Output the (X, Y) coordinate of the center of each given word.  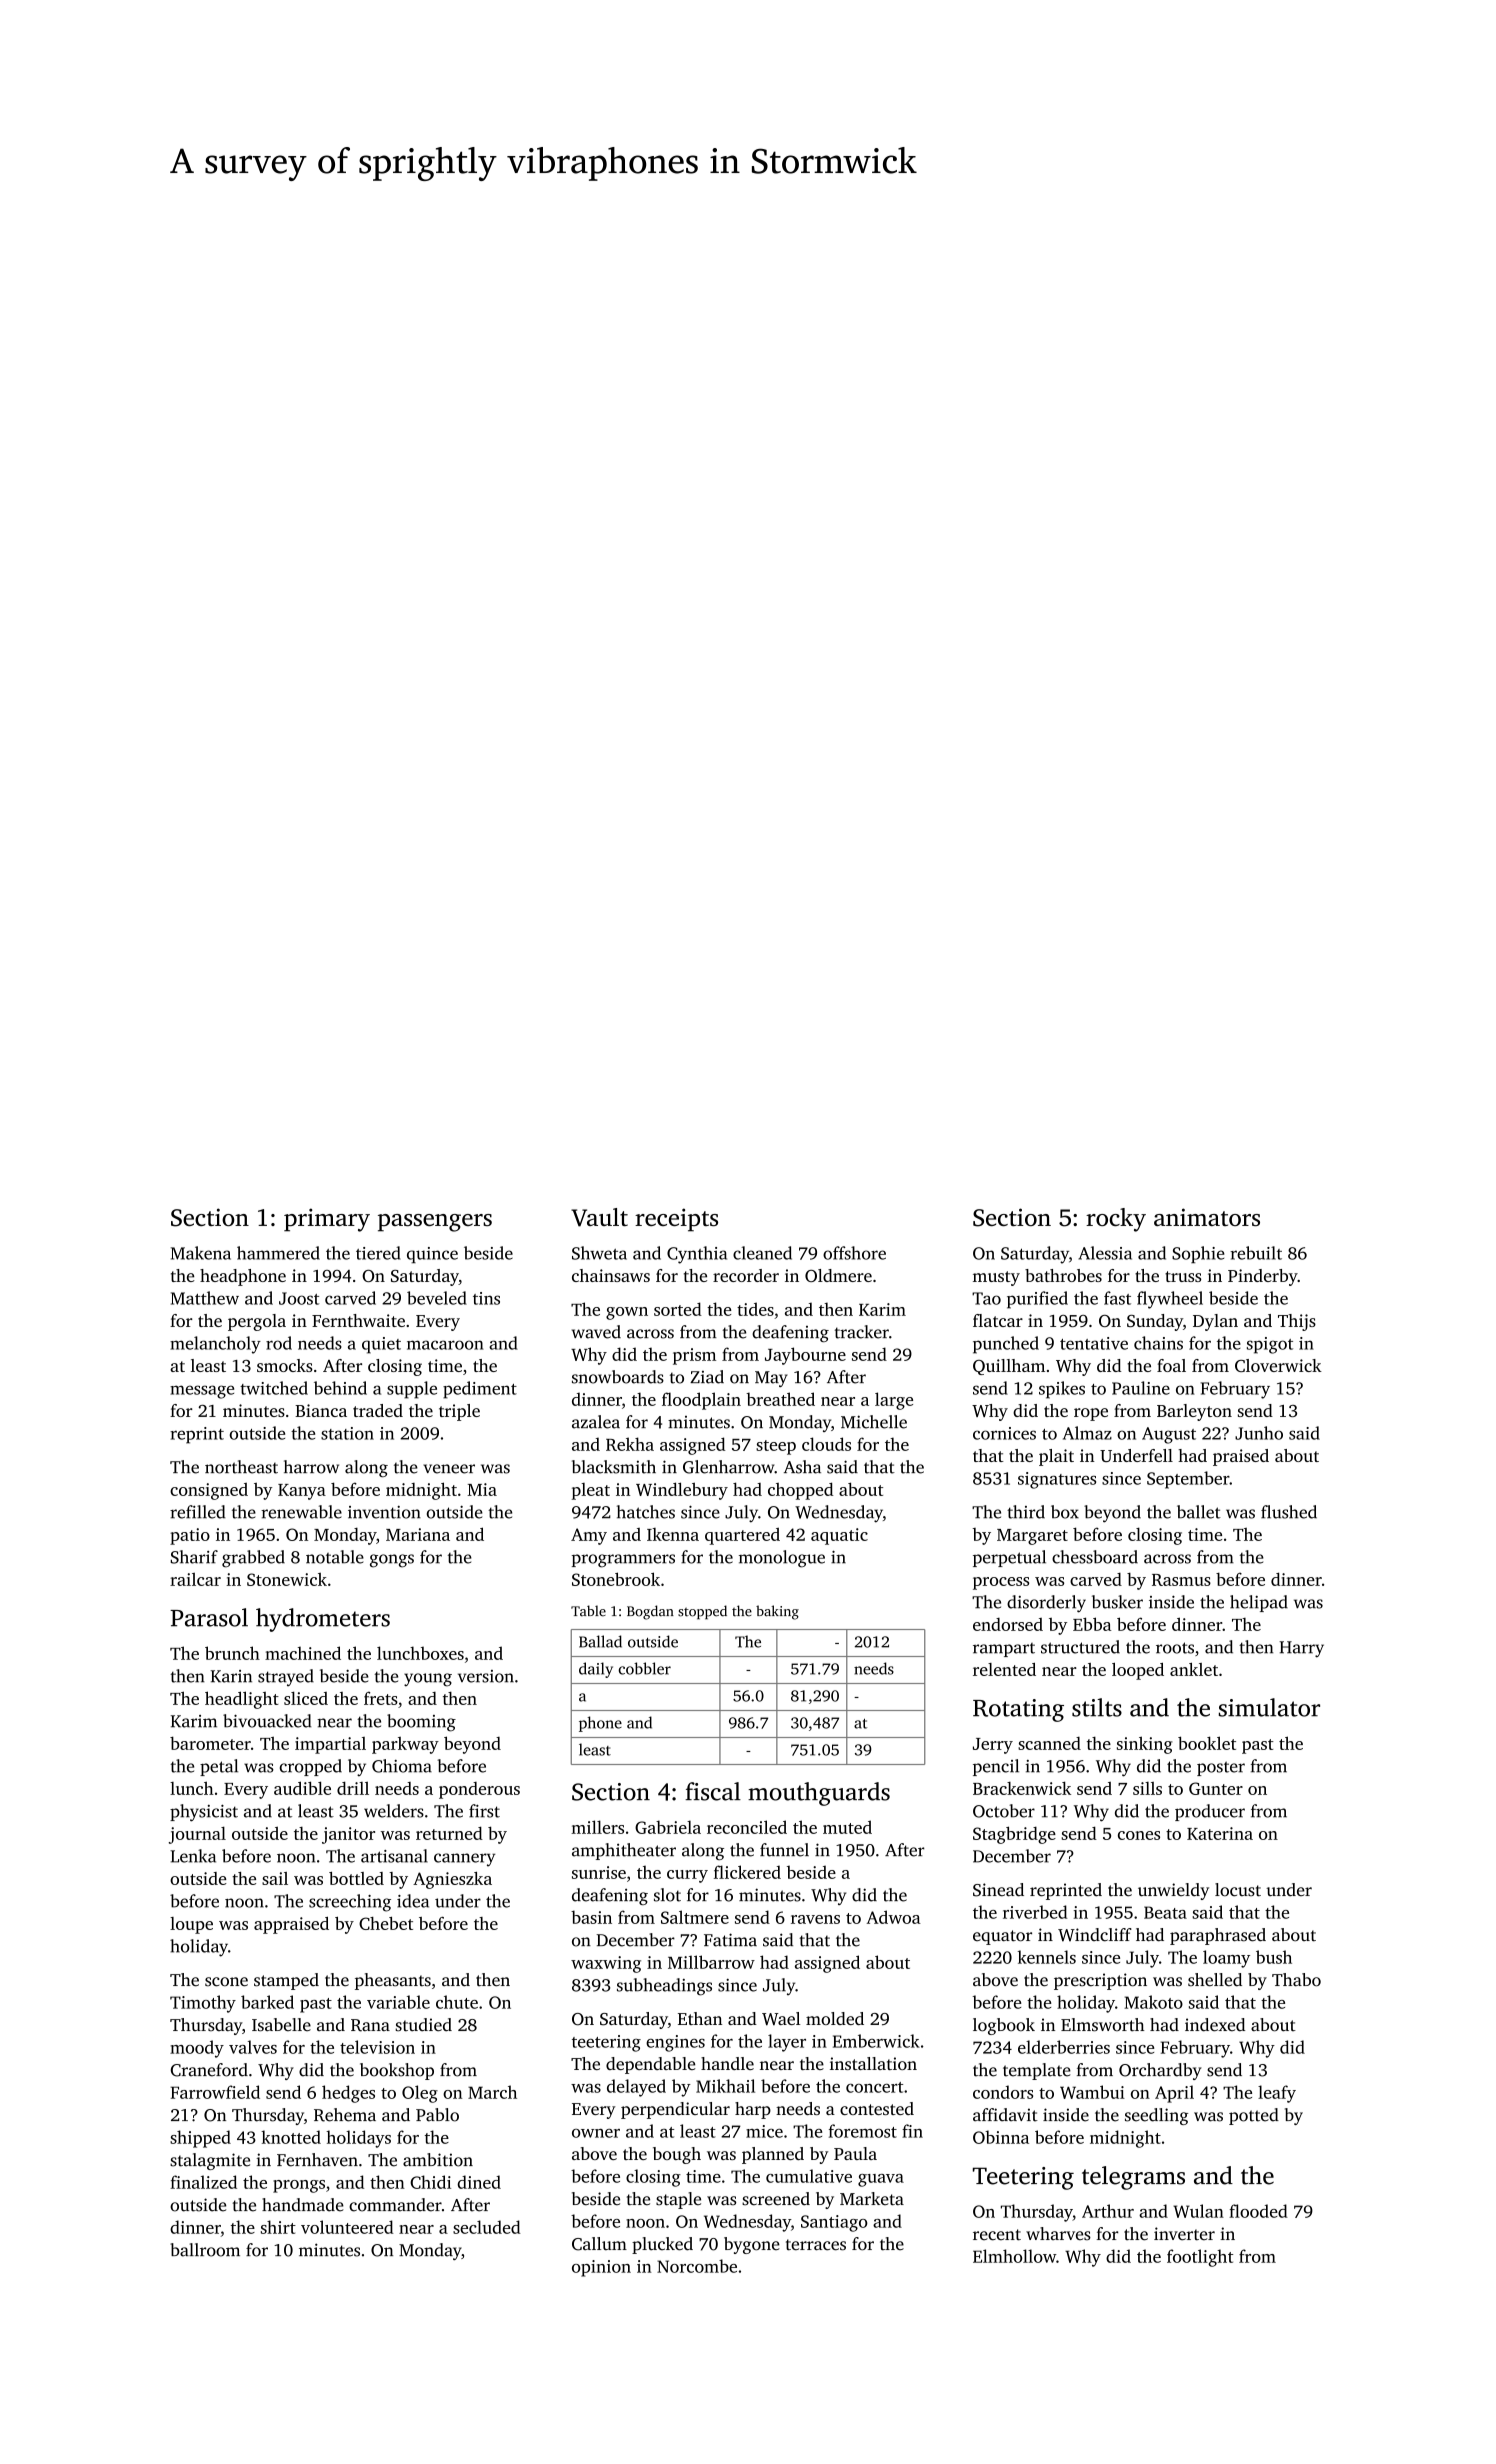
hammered (278, 1253)
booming (421, 1723)
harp (753, 2110)
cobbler (644, 1668)
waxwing (606, 1964)
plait (1056, 1457)
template (1037, 2071)
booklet (1207, 1743)
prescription (1100, 1981)
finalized (203, 2182)
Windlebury (682, 1491)
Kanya (302, 1492)
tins (486, 1298)
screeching (350, 1903)
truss (1183, 1276)
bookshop (397, 2071)
